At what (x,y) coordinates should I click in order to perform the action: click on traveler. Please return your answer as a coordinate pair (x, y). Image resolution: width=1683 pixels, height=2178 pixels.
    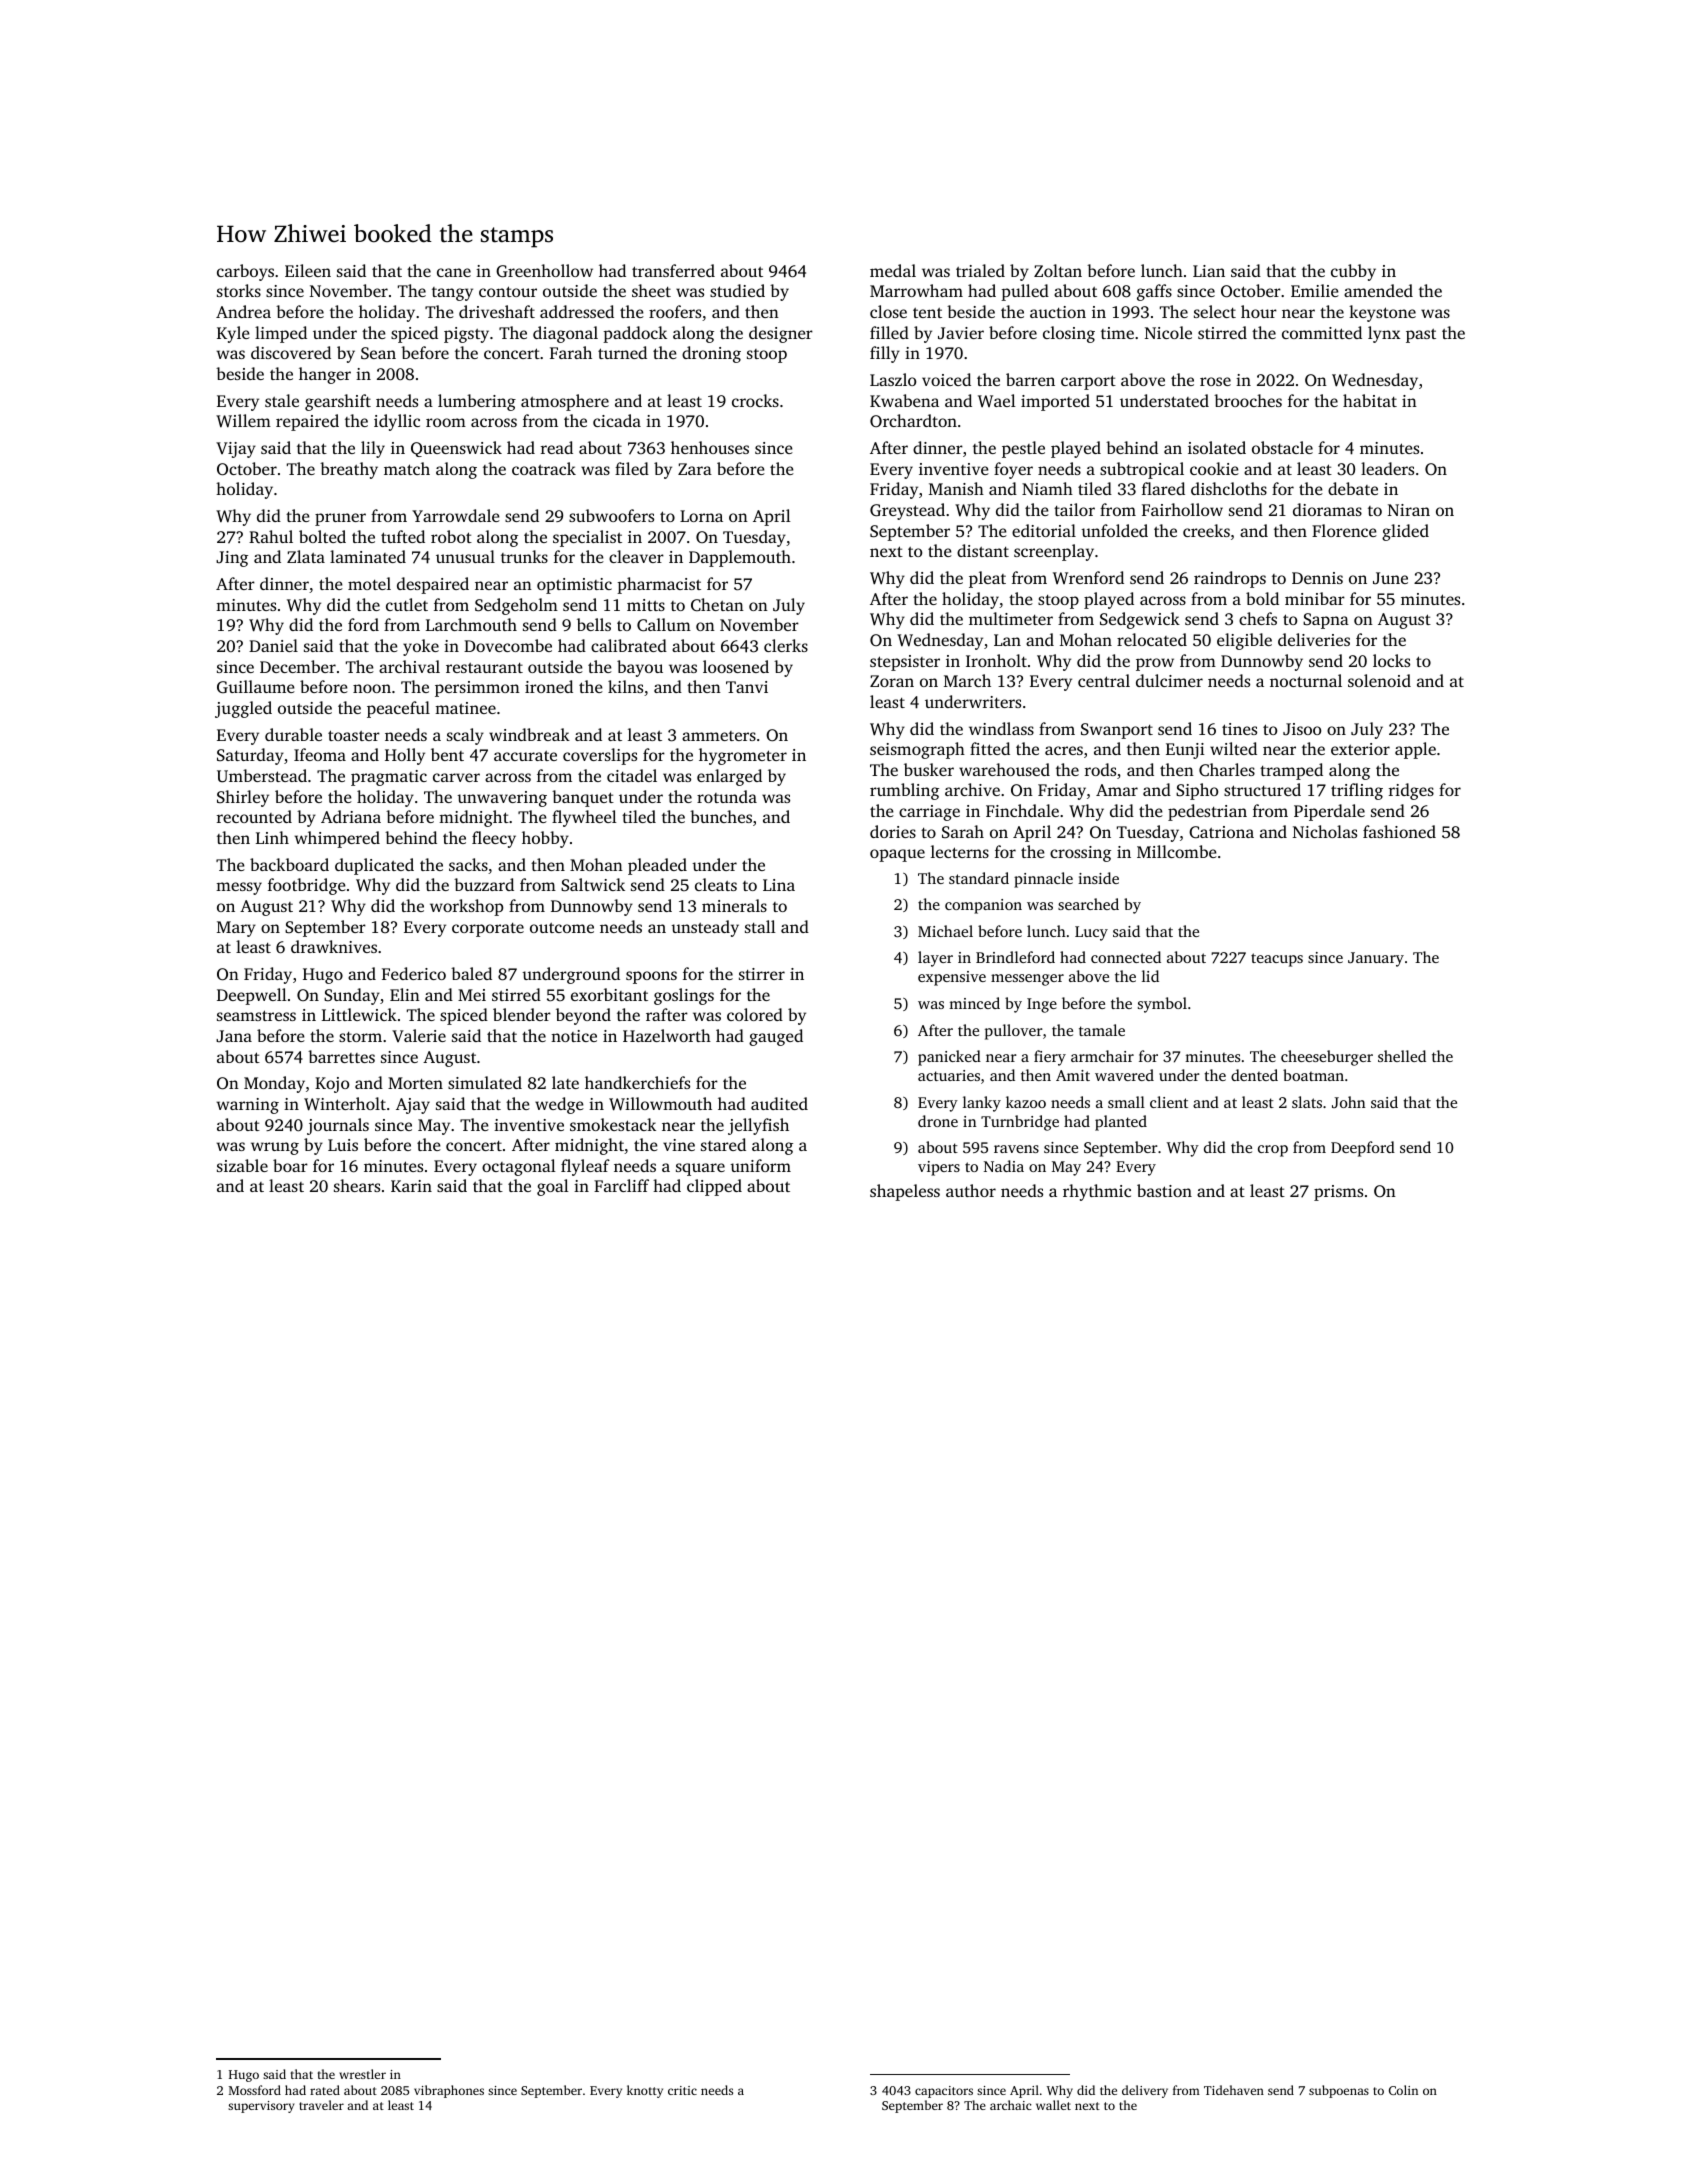
    Looking at the image, I should click on (321, 2105).
